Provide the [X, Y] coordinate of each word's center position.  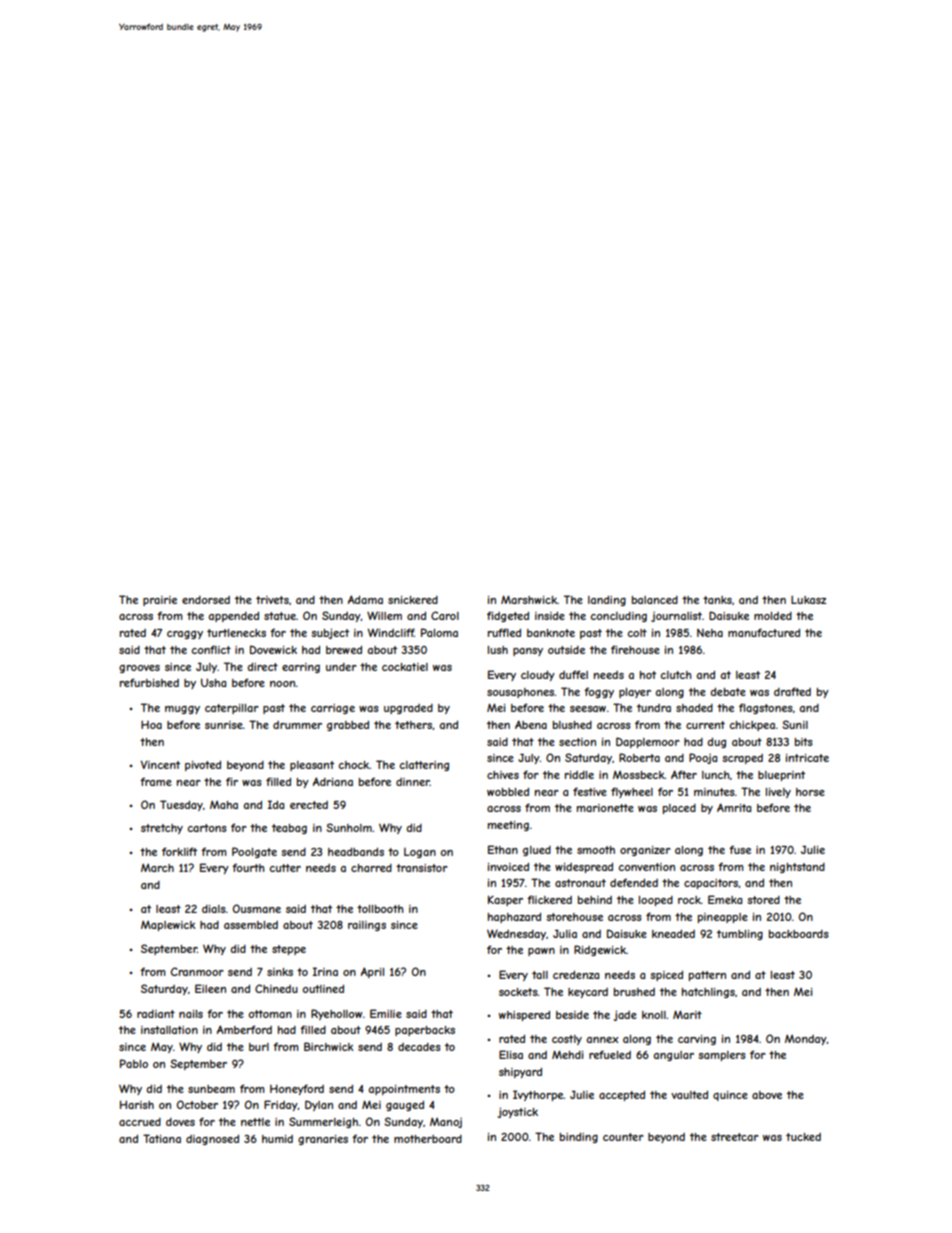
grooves [139, 669]
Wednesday [516, 934]
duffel [573, 674]
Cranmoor [197, 971]
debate [728, 692]
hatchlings [708, 993]
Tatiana [162, 1138]
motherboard [428, 1139]
